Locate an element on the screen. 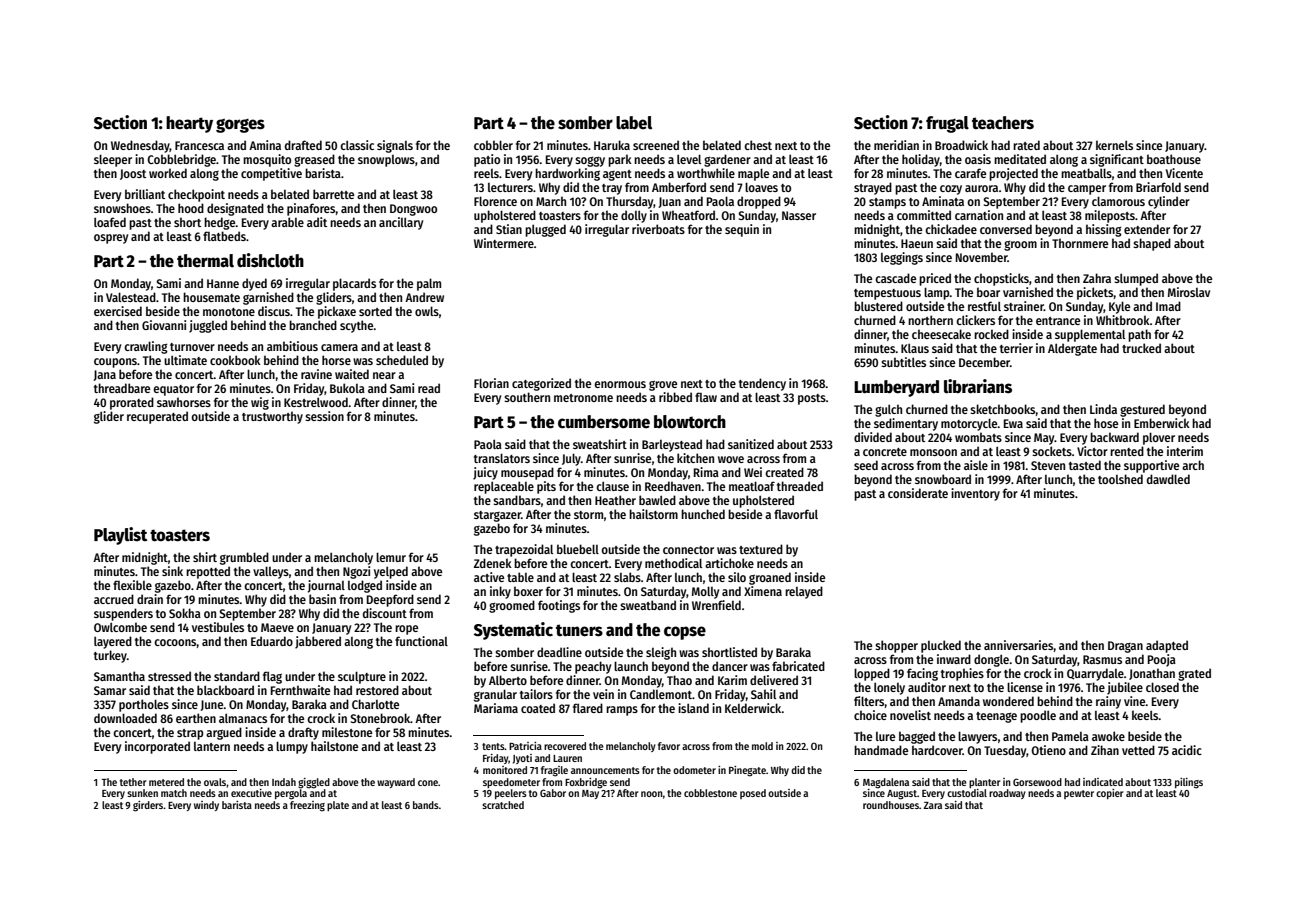 This screenshot has width=1308, height=924. turkey is located at coordinates (110, 656).
